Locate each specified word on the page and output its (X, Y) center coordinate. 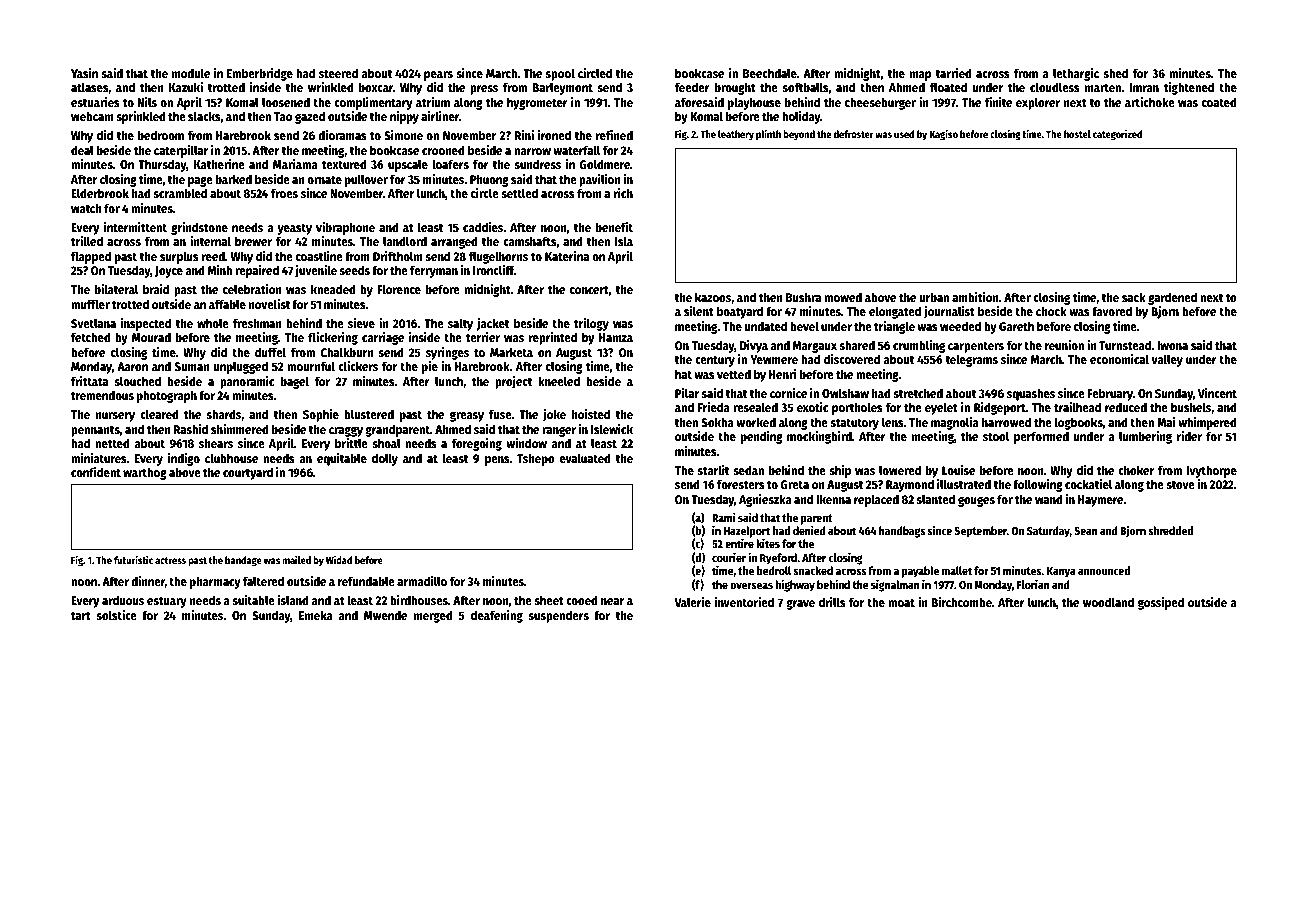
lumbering (1145, 437)
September (980, 532)
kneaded (333, 289)
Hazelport (747, 532)
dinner (148, 582)
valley (1167, 360)
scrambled (180, 193)
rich (623, 193)
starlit (713, 470)
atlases (90, 88)
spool (560, 74)
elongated (895, 312)
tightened (1189, 88)
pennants (95, 431)
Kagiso (943, 135)
